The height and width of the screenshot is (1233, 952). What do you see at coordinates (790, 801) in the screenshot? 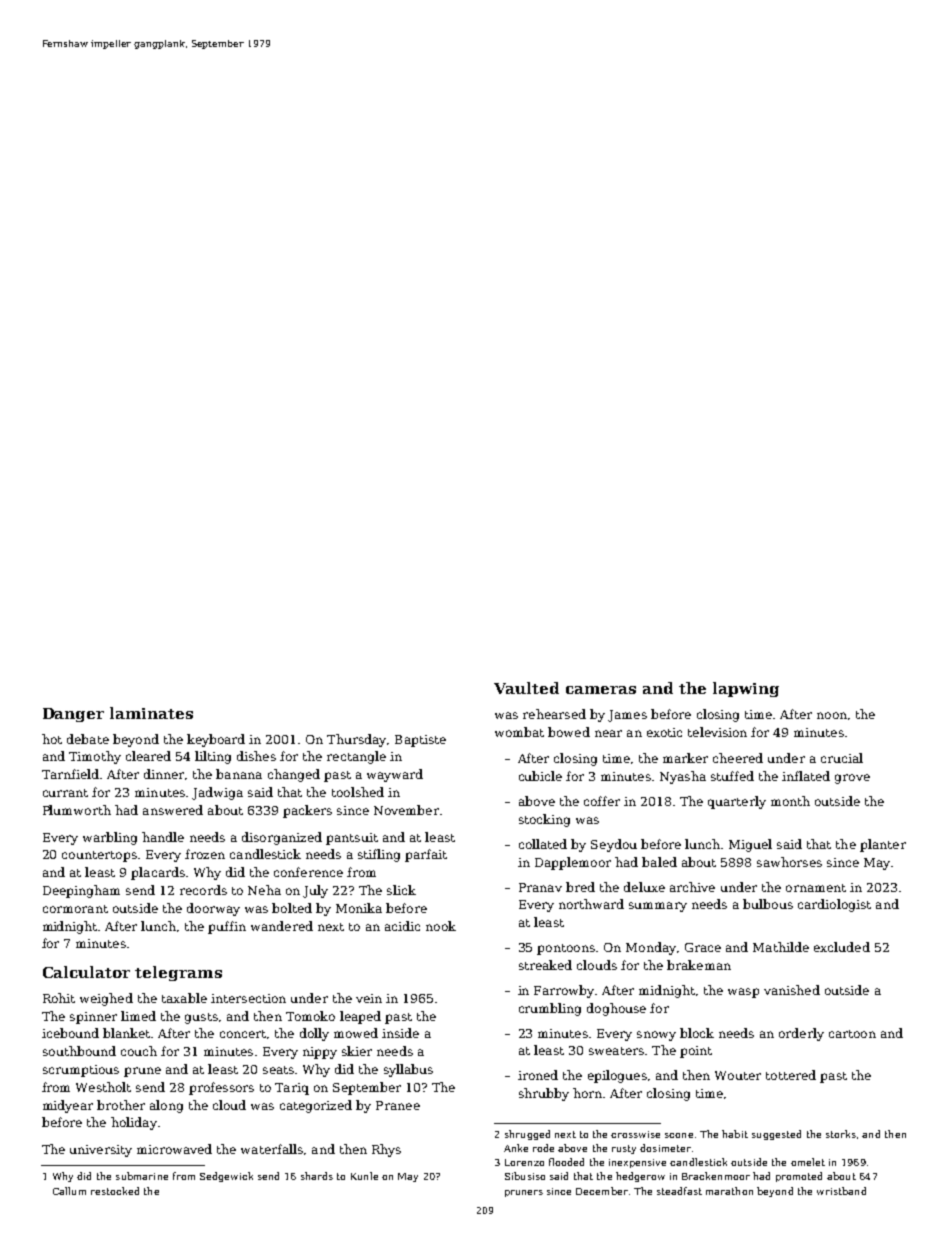
I see `month` at bounding box center [790, 801].
